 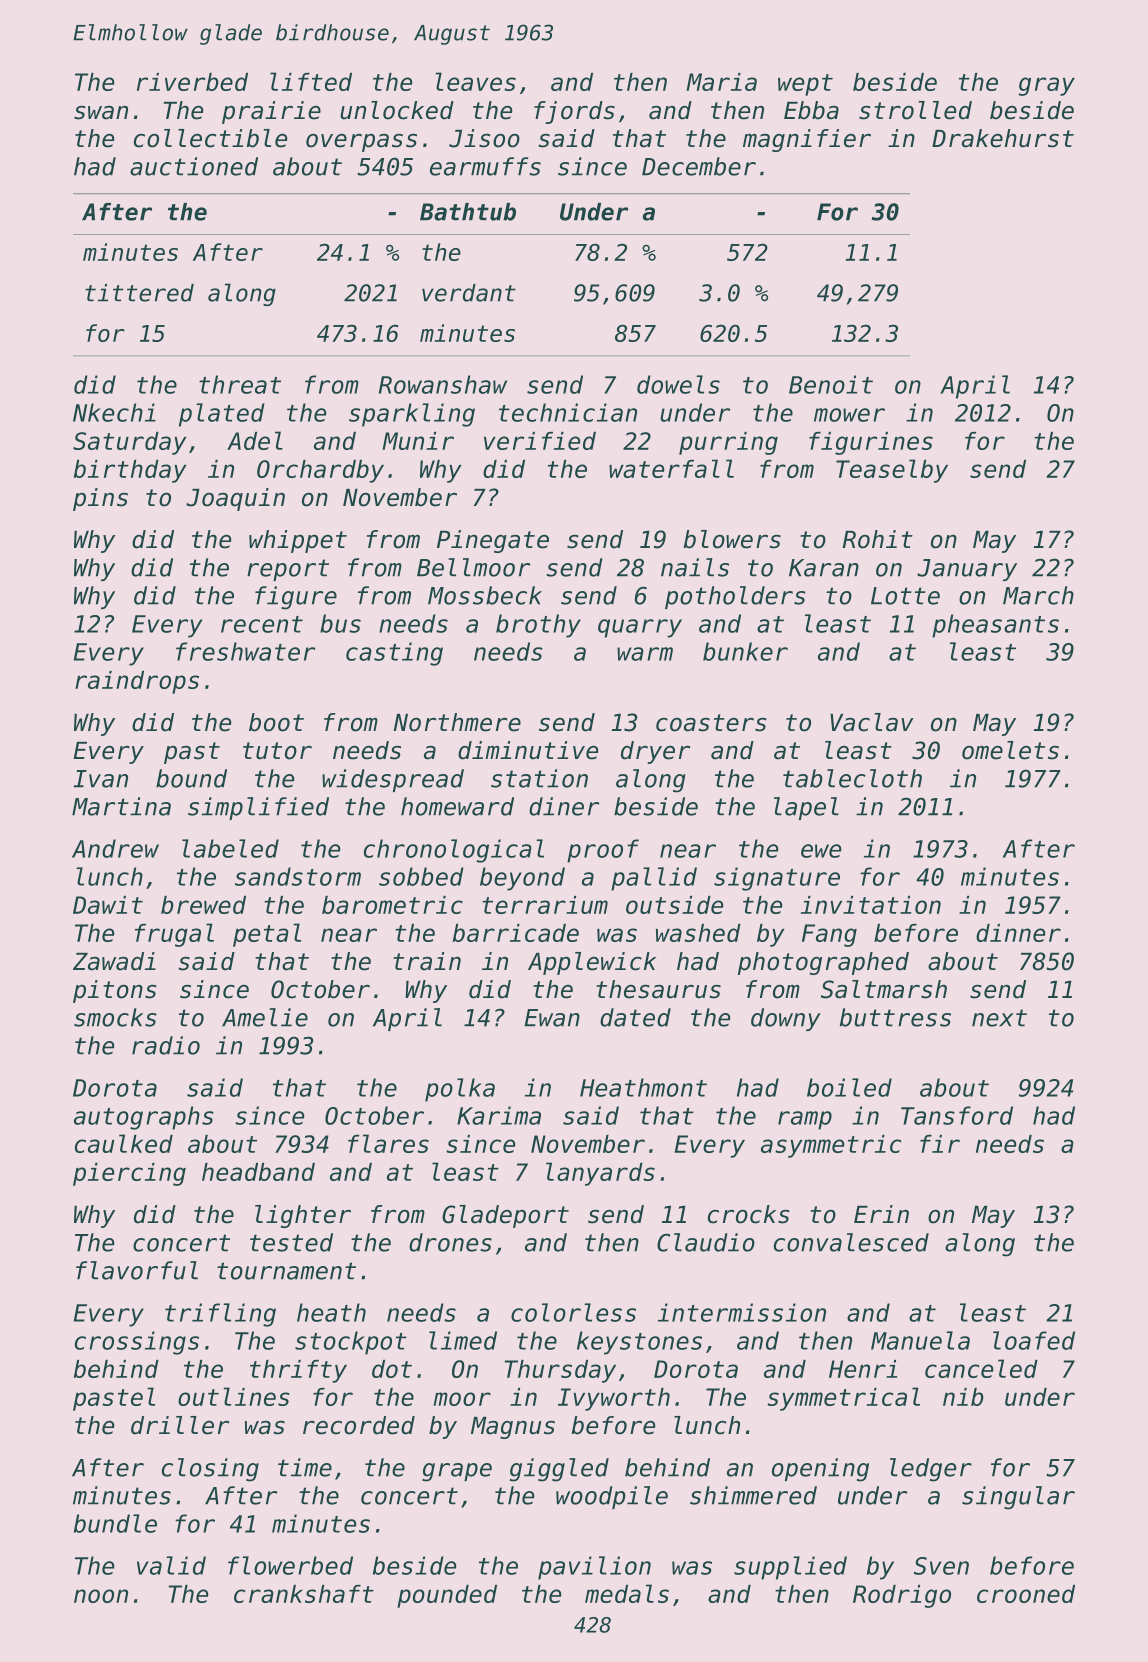 What do you see at coordinates (777, 879) in the image?
I see `signature` at bounding box center [777, 879].
